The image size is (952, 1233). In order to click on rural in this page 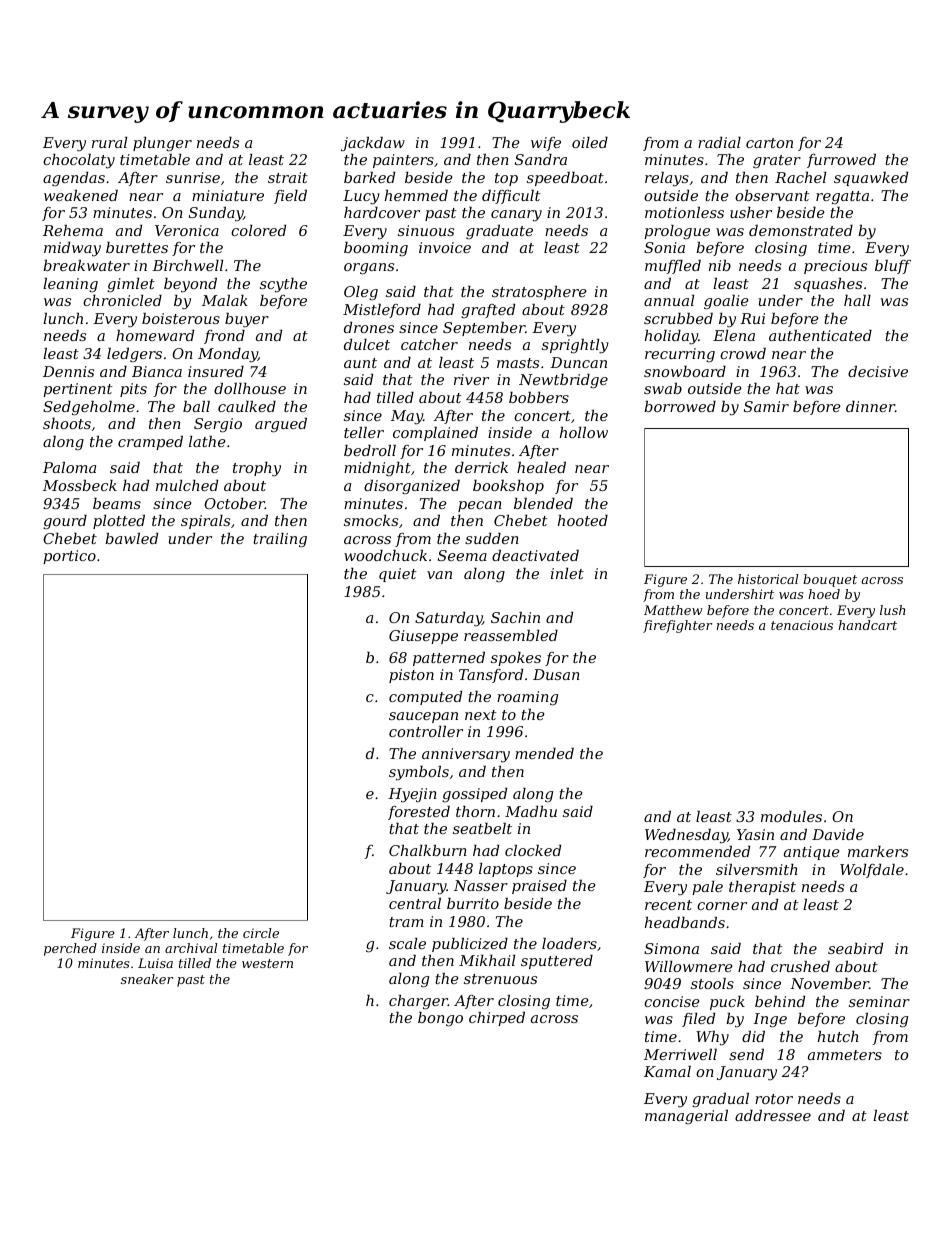, I will do `click(109, 142)`.
